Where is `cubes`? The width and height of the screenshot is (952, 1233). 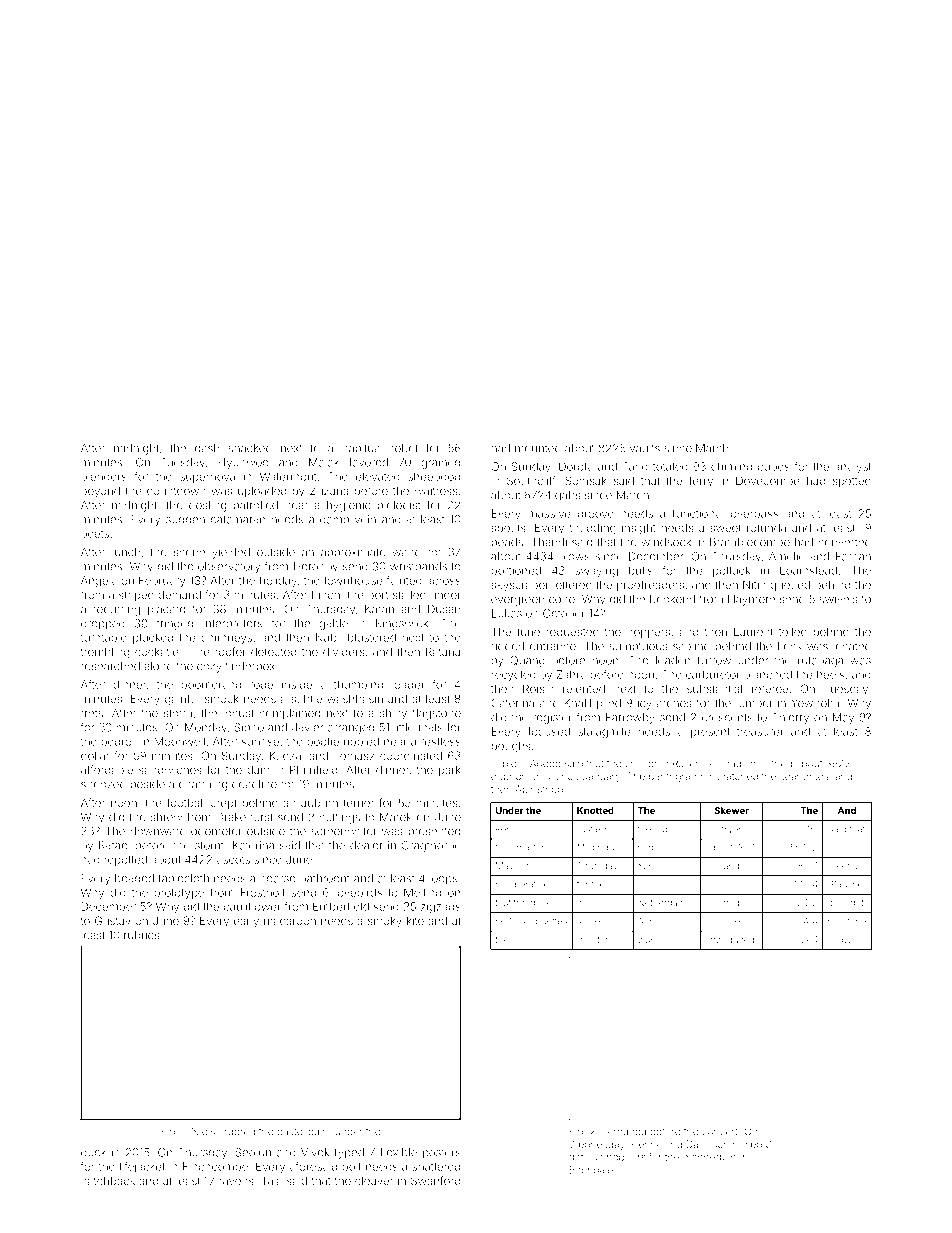 cubes is located at coordinates (774, 466).
